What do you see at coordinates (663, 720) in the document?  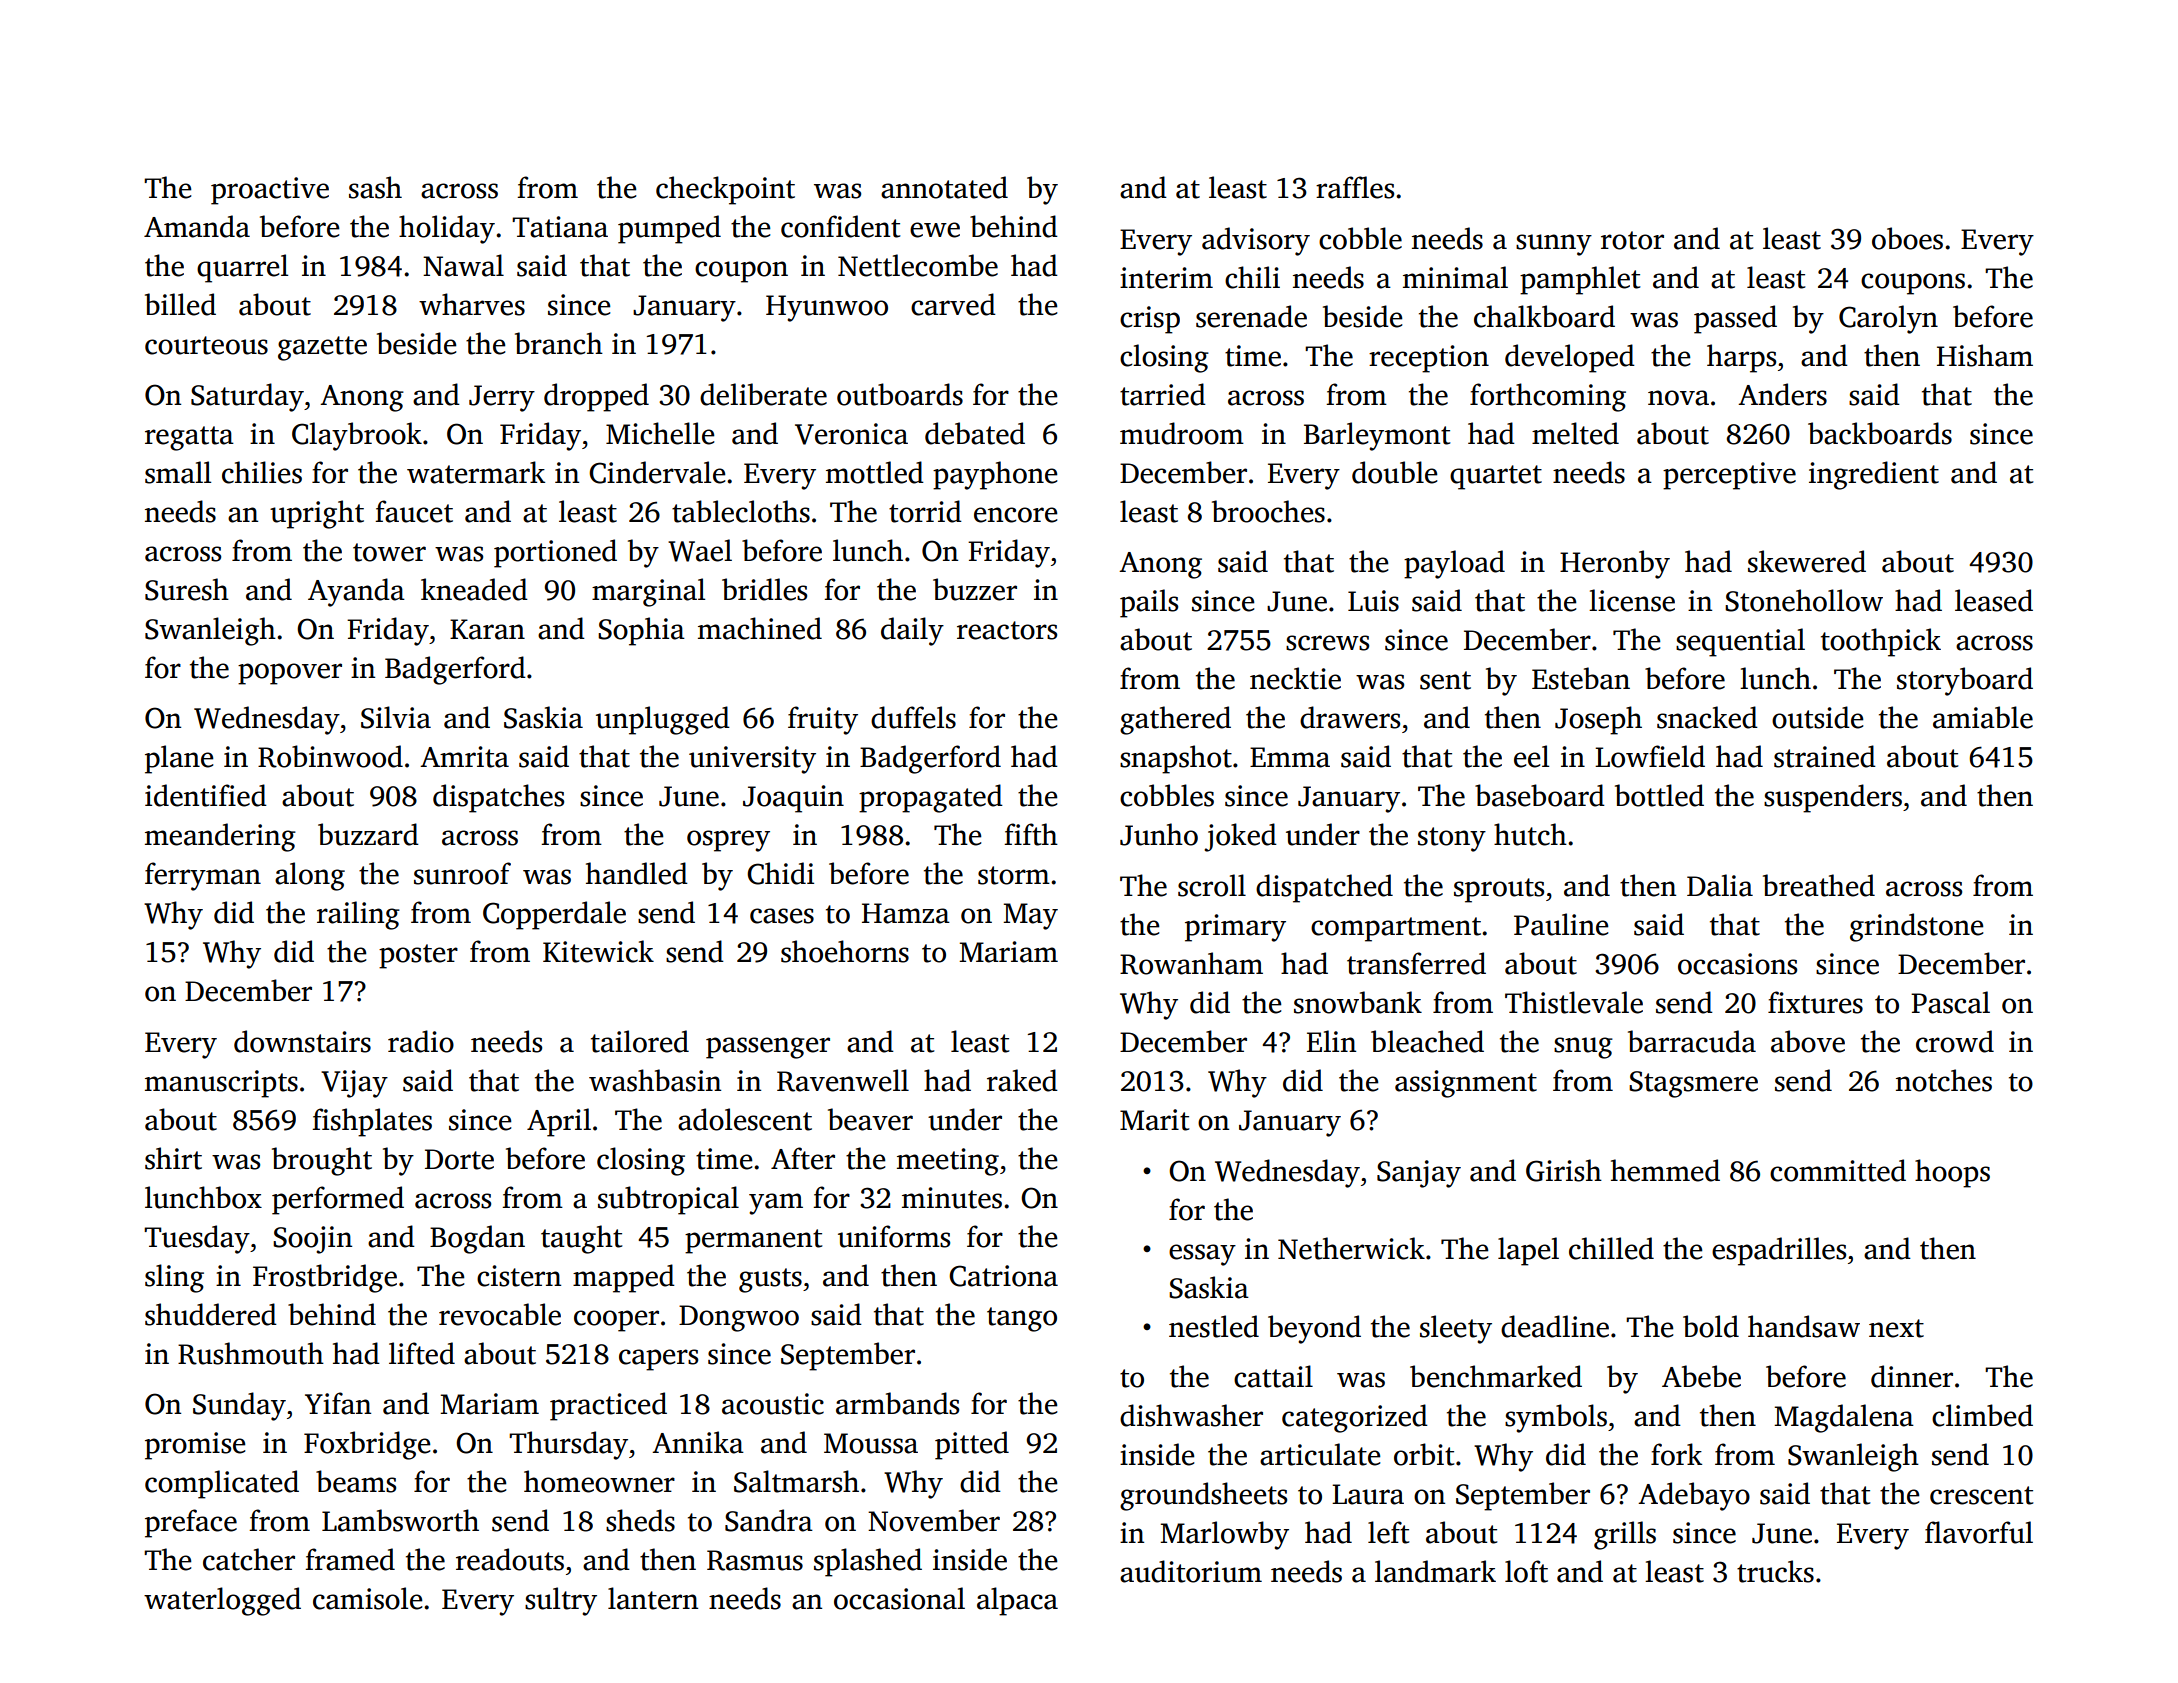 I see `unplugged` at bounding box center [663, 720].
